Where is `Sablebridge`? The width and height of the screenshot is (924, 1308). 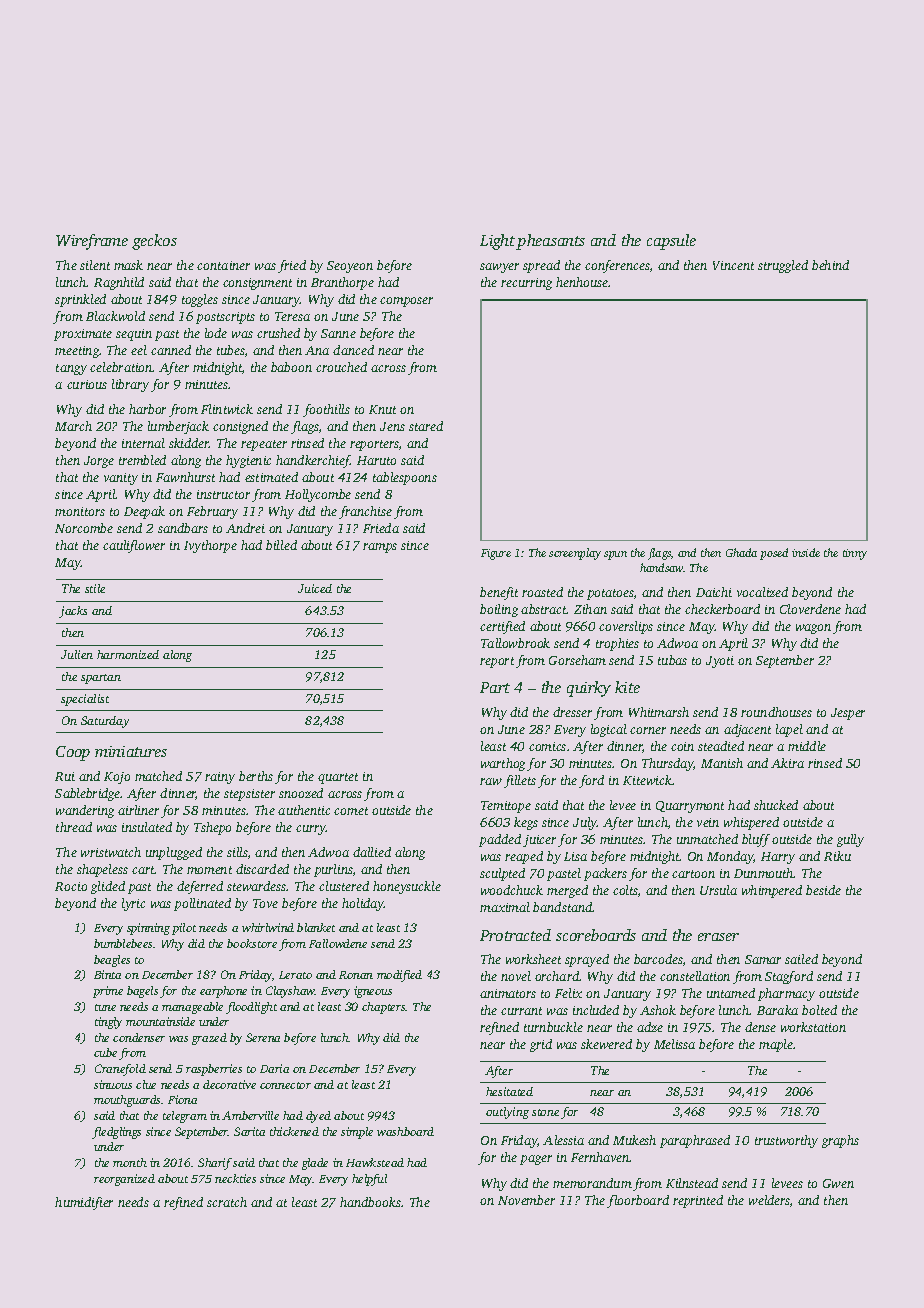 Sablebridge is located at coordinates (88, 794).
